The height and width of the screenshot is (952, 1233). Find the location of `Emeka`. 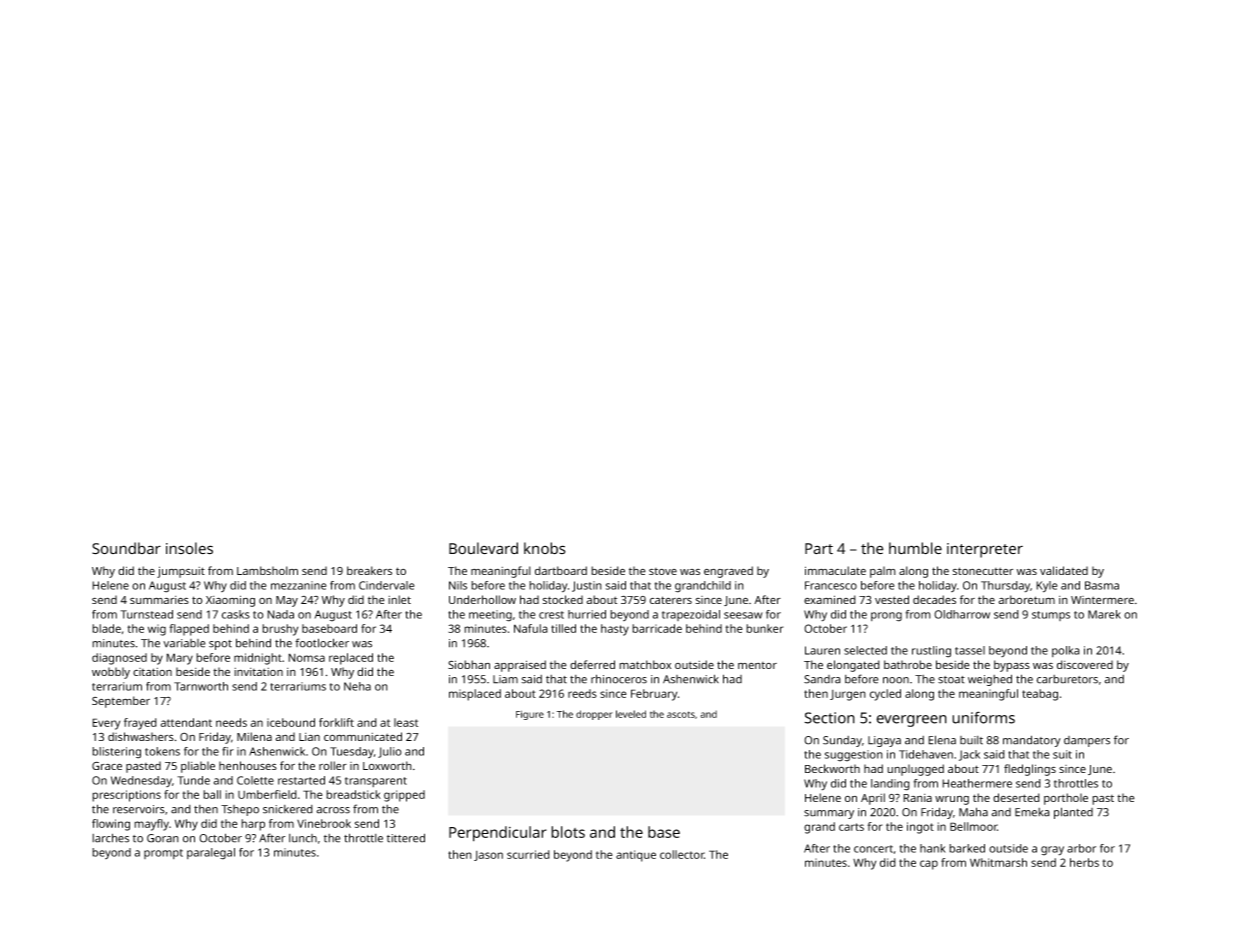

Emeka is located at coordinates (1032, 812).
